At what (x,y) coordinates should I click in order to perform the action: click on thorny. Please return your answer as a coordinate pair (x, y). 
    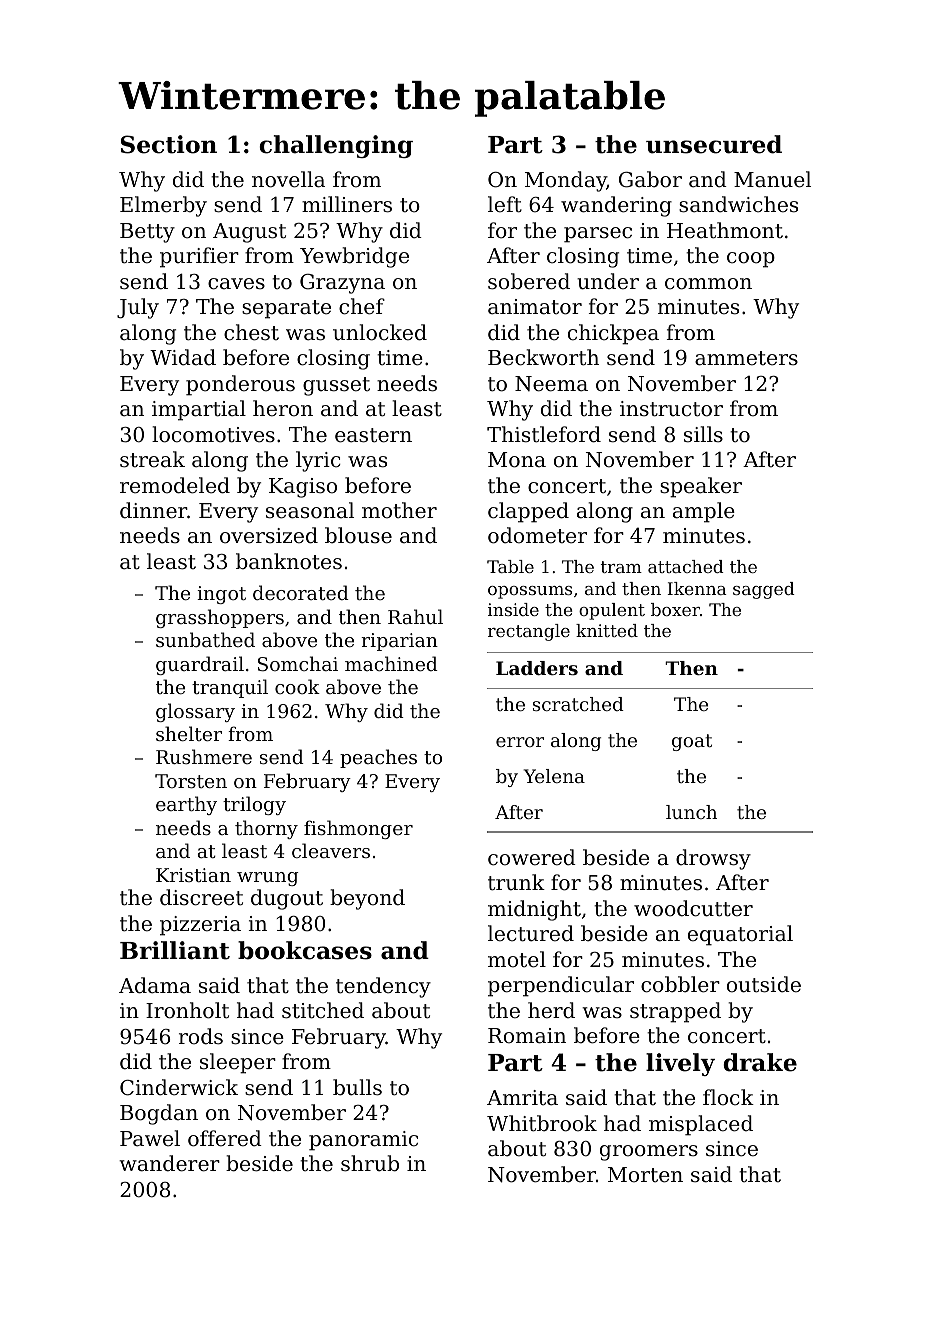
    Looking at the image, I should click on (266, 829).
